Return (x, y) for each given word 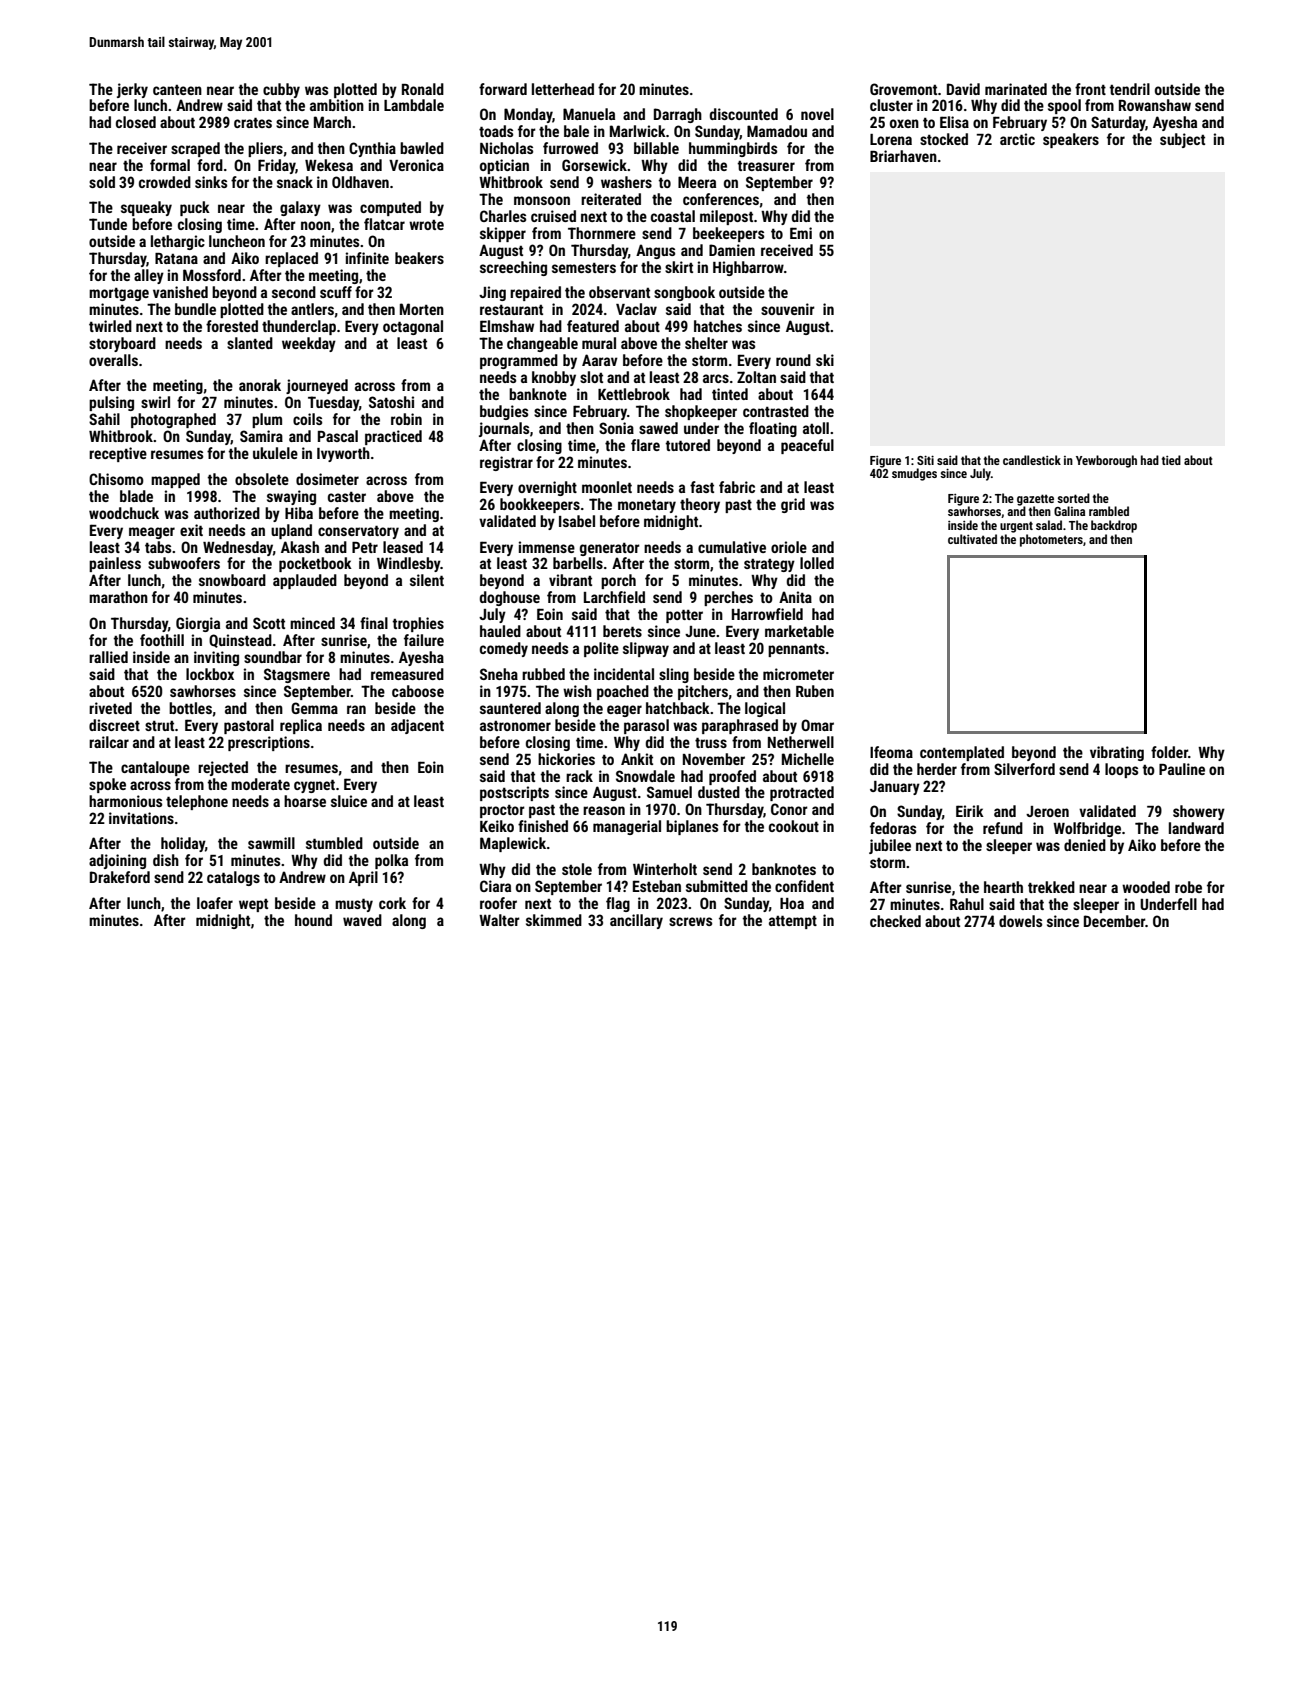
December (1114, 921)
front (1090, 89)
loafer (215, 903)
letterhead (563, 89)
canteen (177, 90)
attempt (793, 922)
